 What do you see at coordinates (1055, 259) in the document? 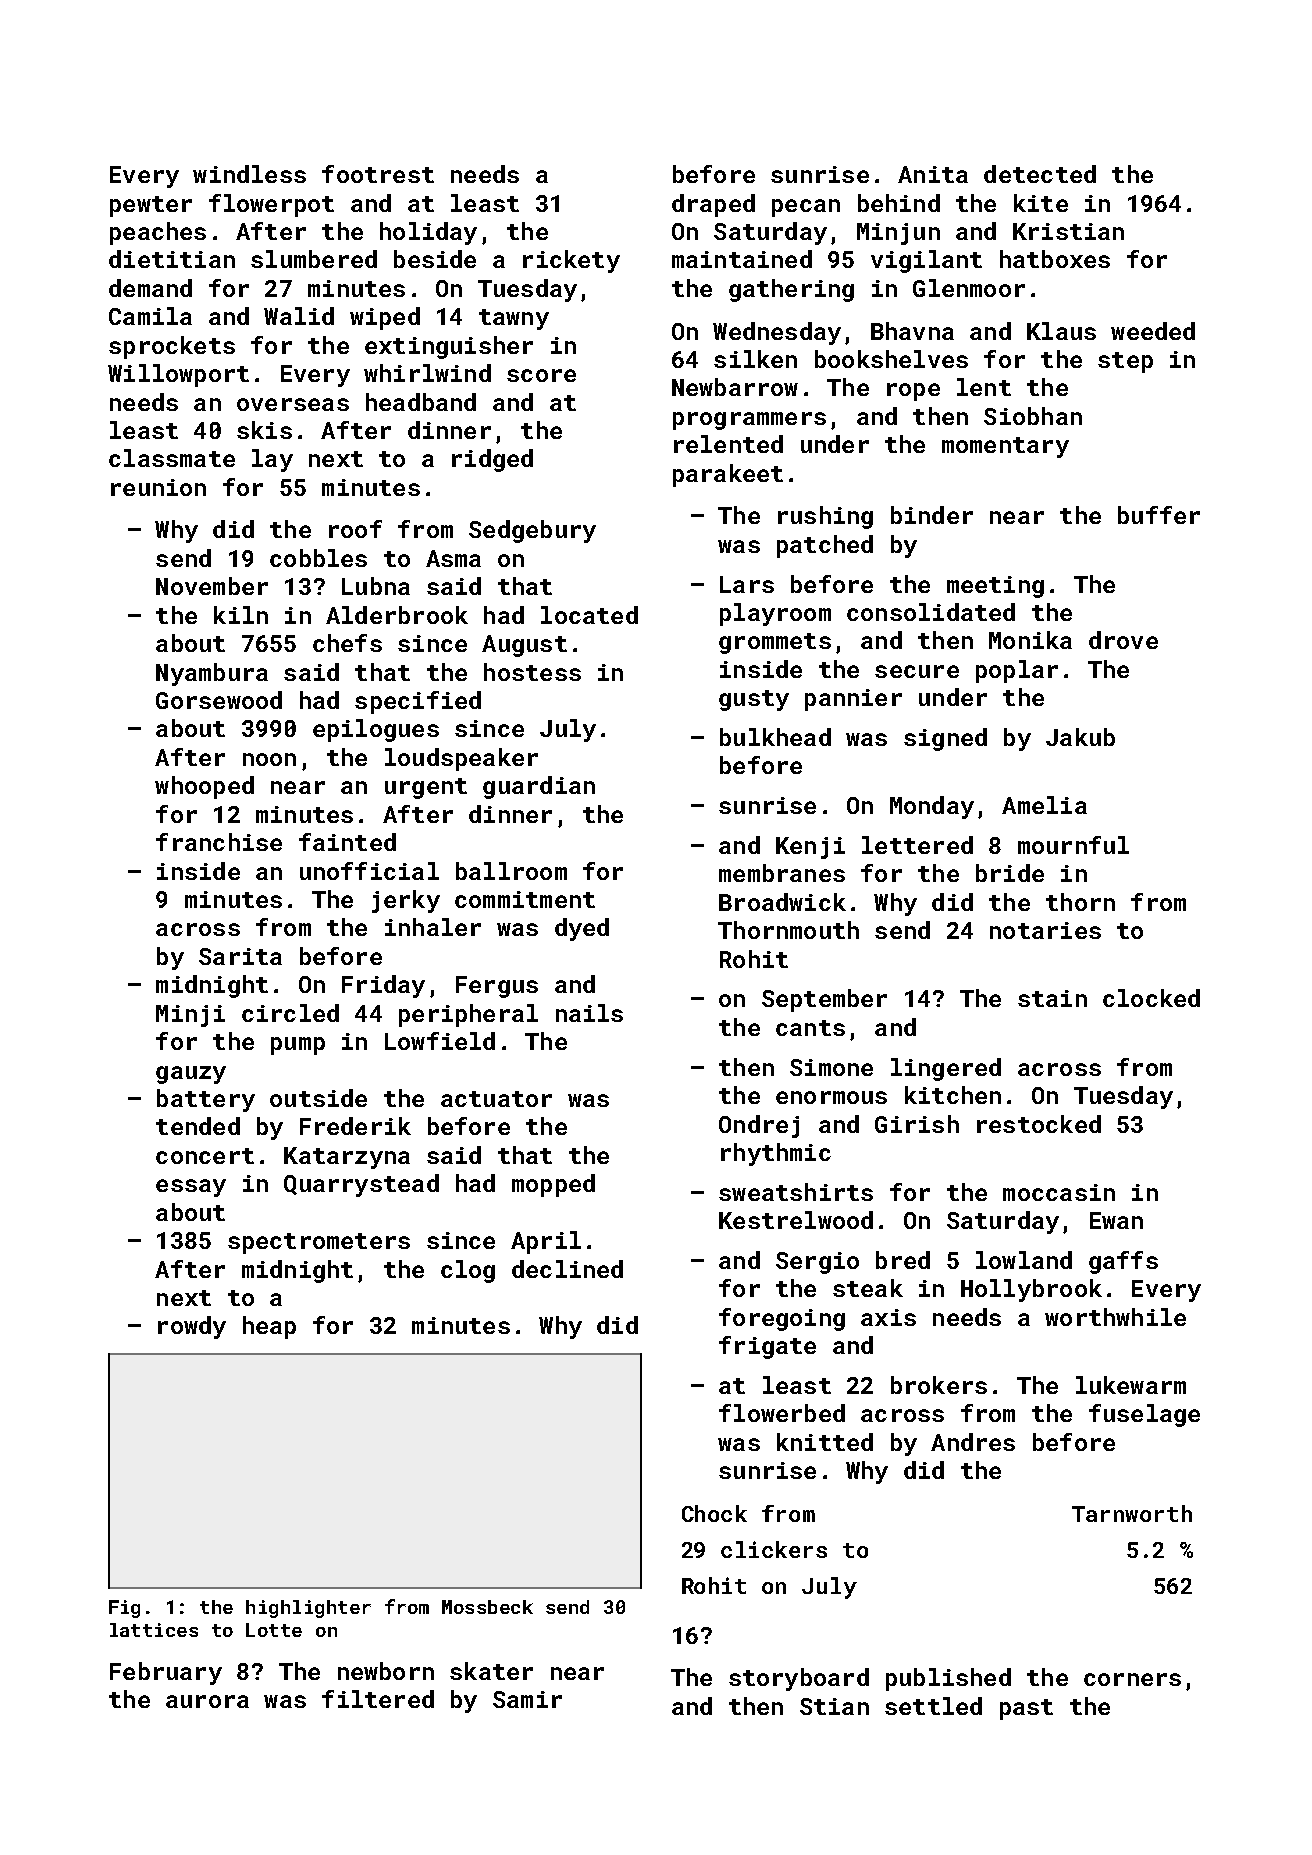
I see `hatboxes` at bounding box center [1055, 259].
